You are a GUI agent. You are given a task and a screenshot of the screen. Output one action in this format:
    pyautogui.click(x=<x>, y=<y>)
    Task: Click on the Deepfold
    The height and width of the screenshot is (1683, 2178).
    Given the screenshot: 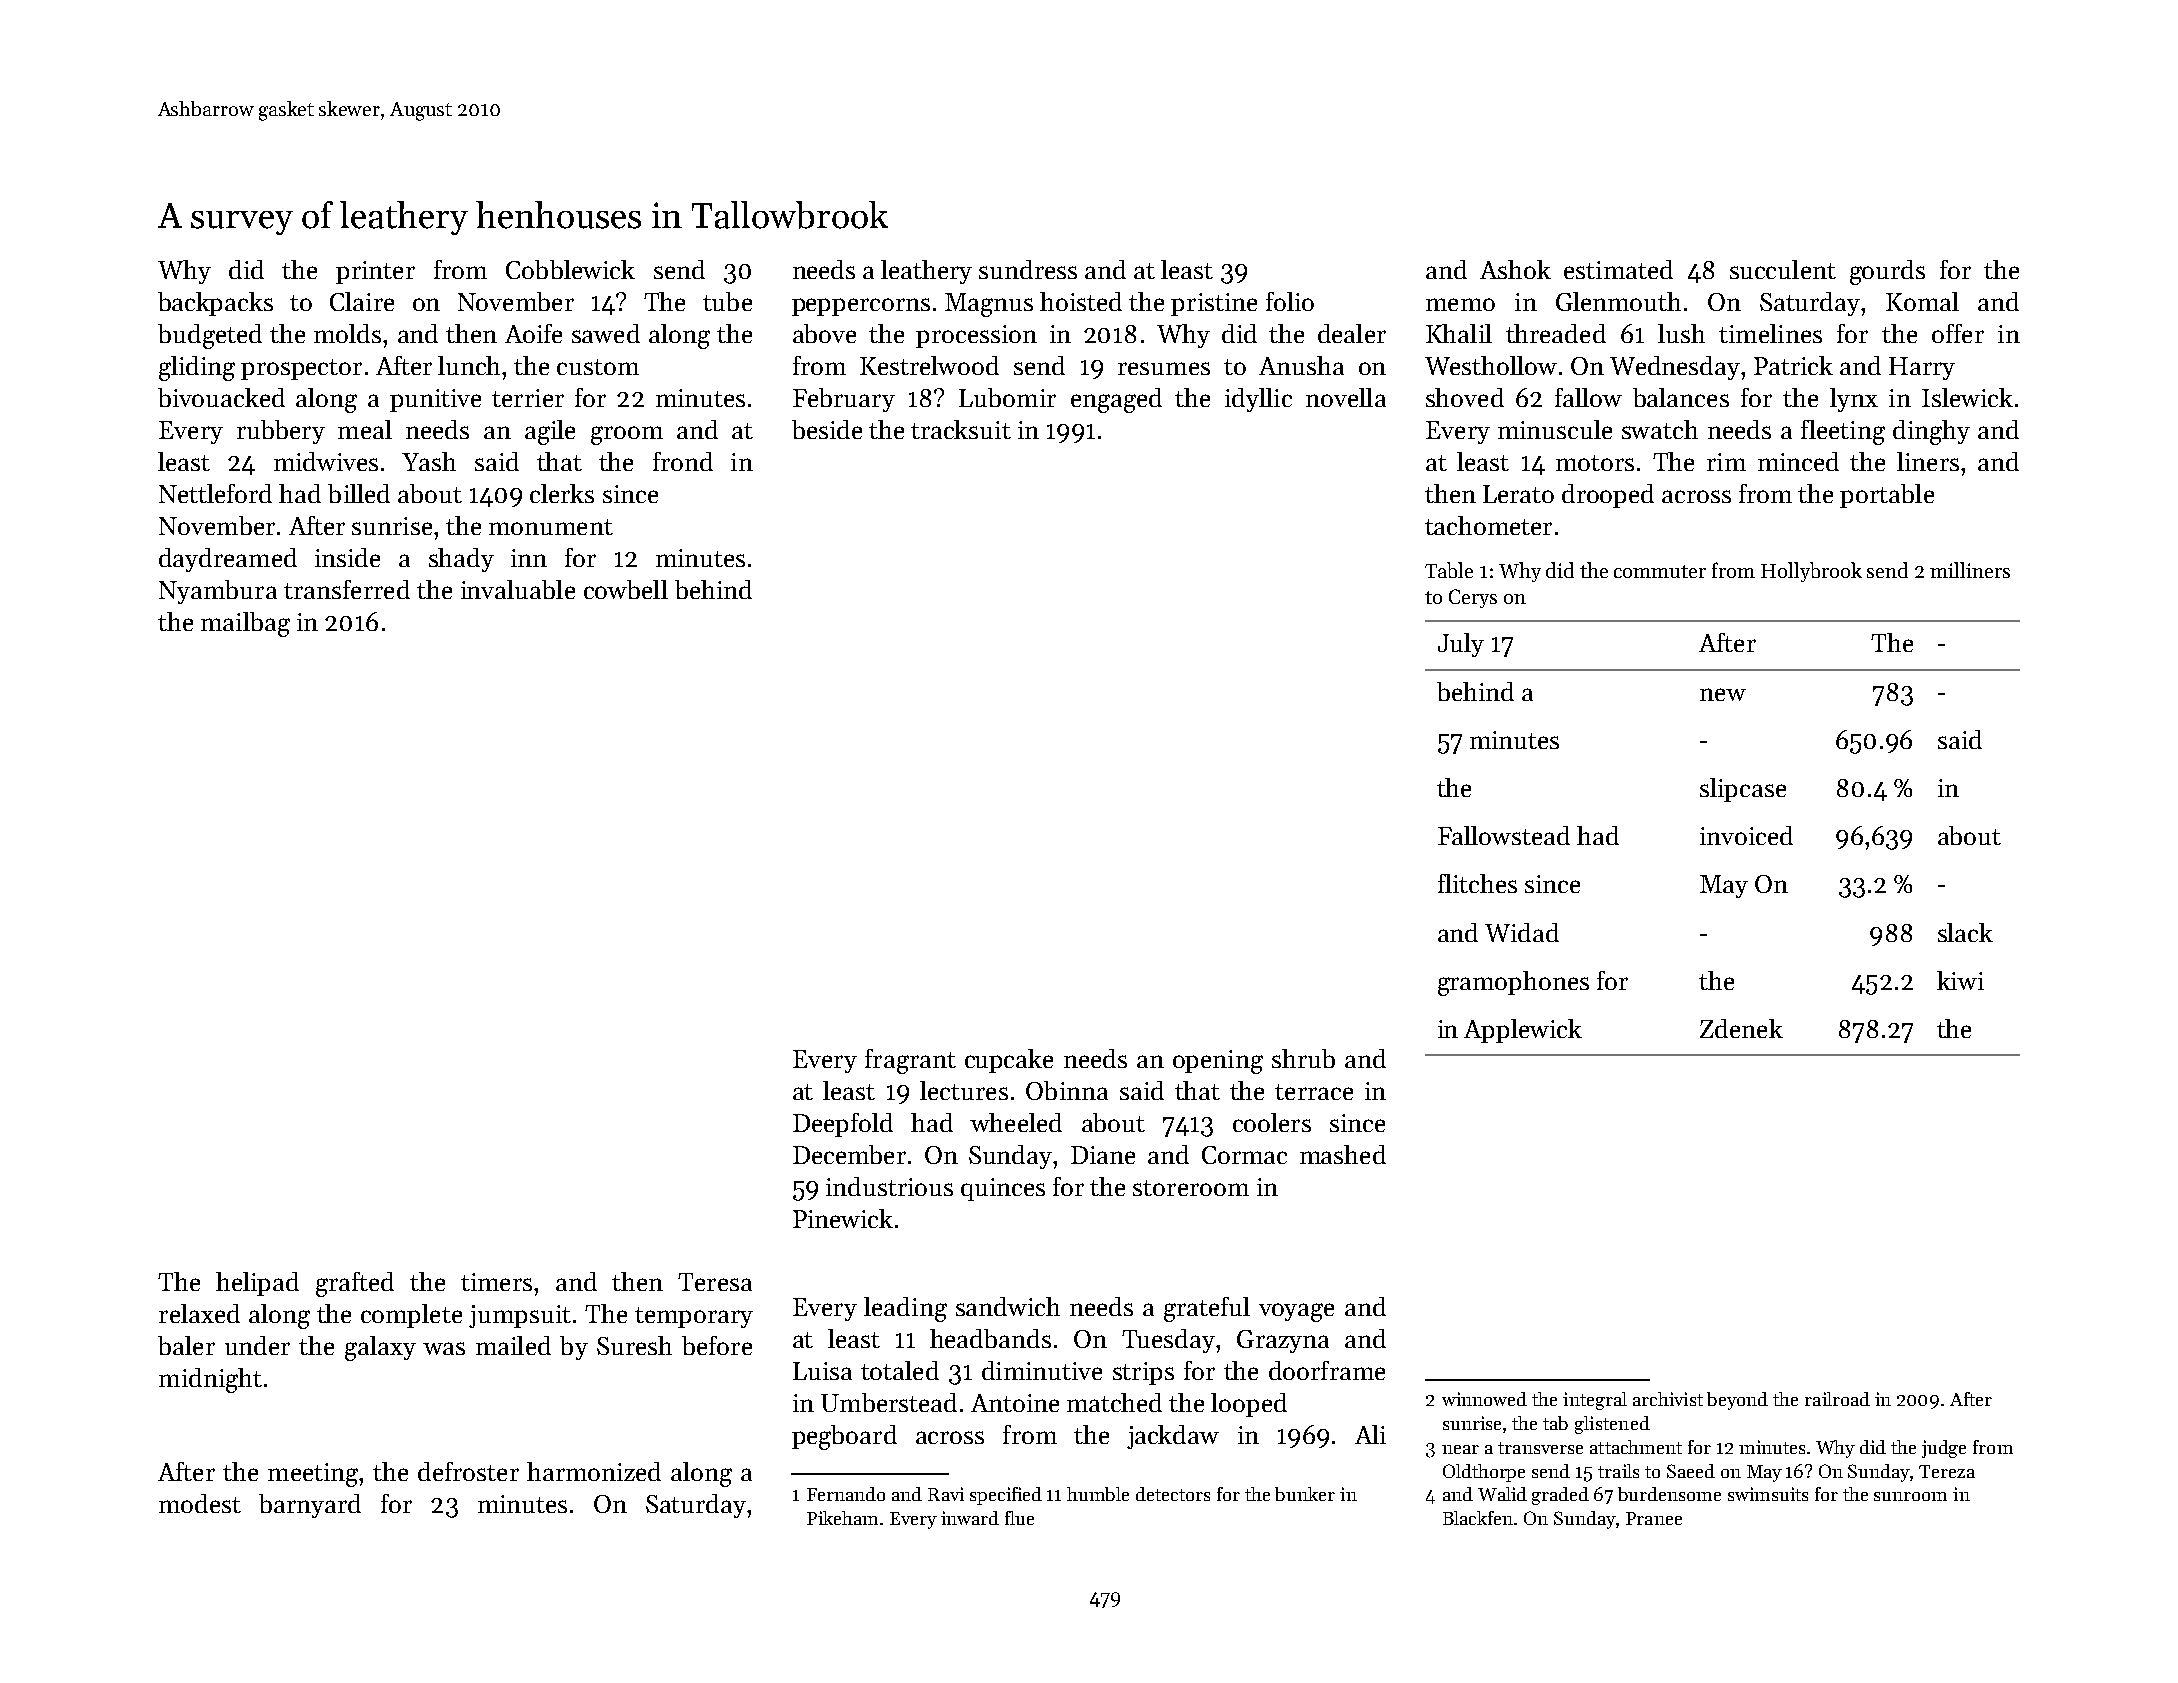 What is the action you would take?
    pyautogui.click(x=843, y=1125)
